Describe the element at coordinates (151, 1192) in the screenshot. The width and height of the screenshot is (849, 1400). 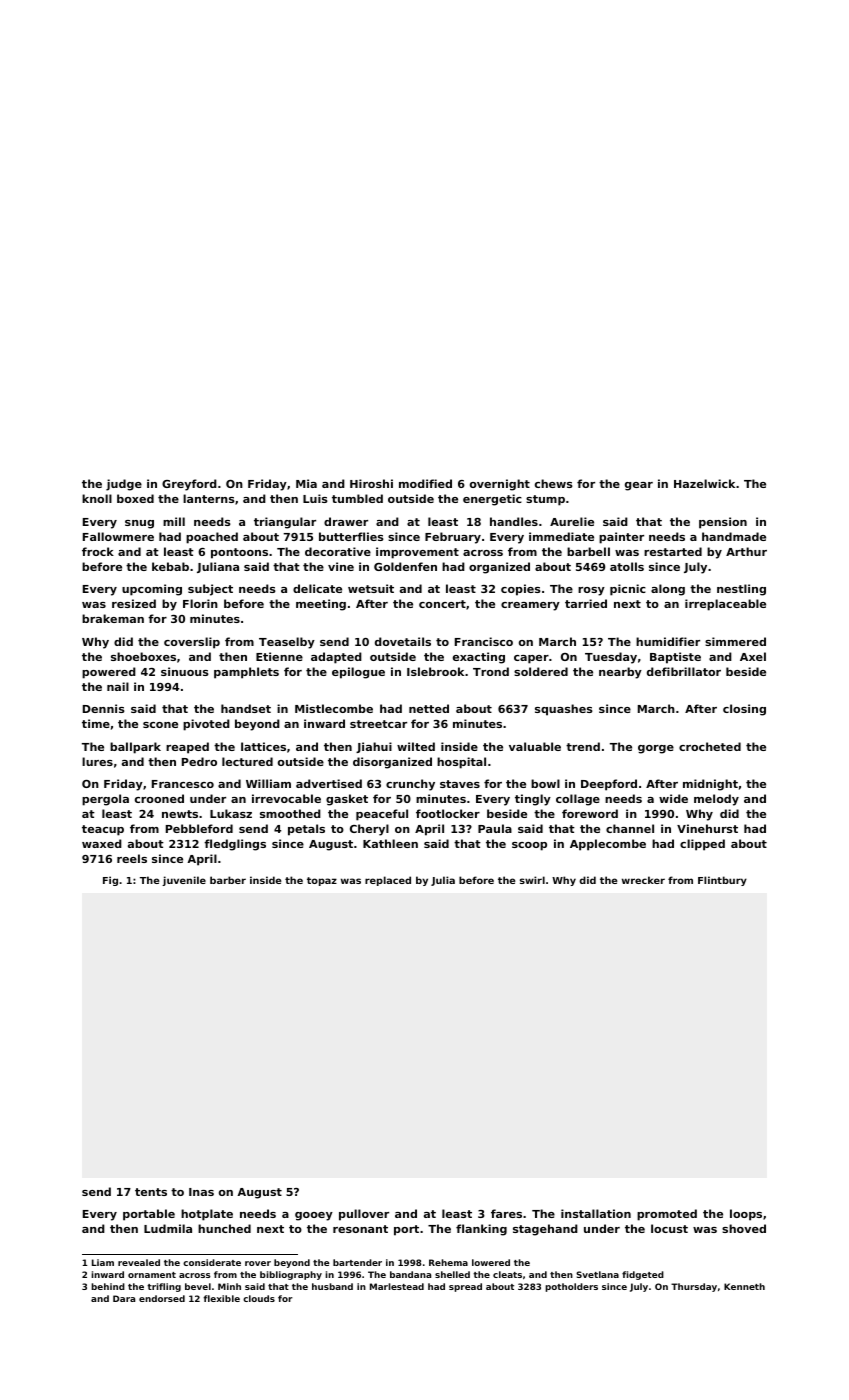
I see `tents` at that location.
